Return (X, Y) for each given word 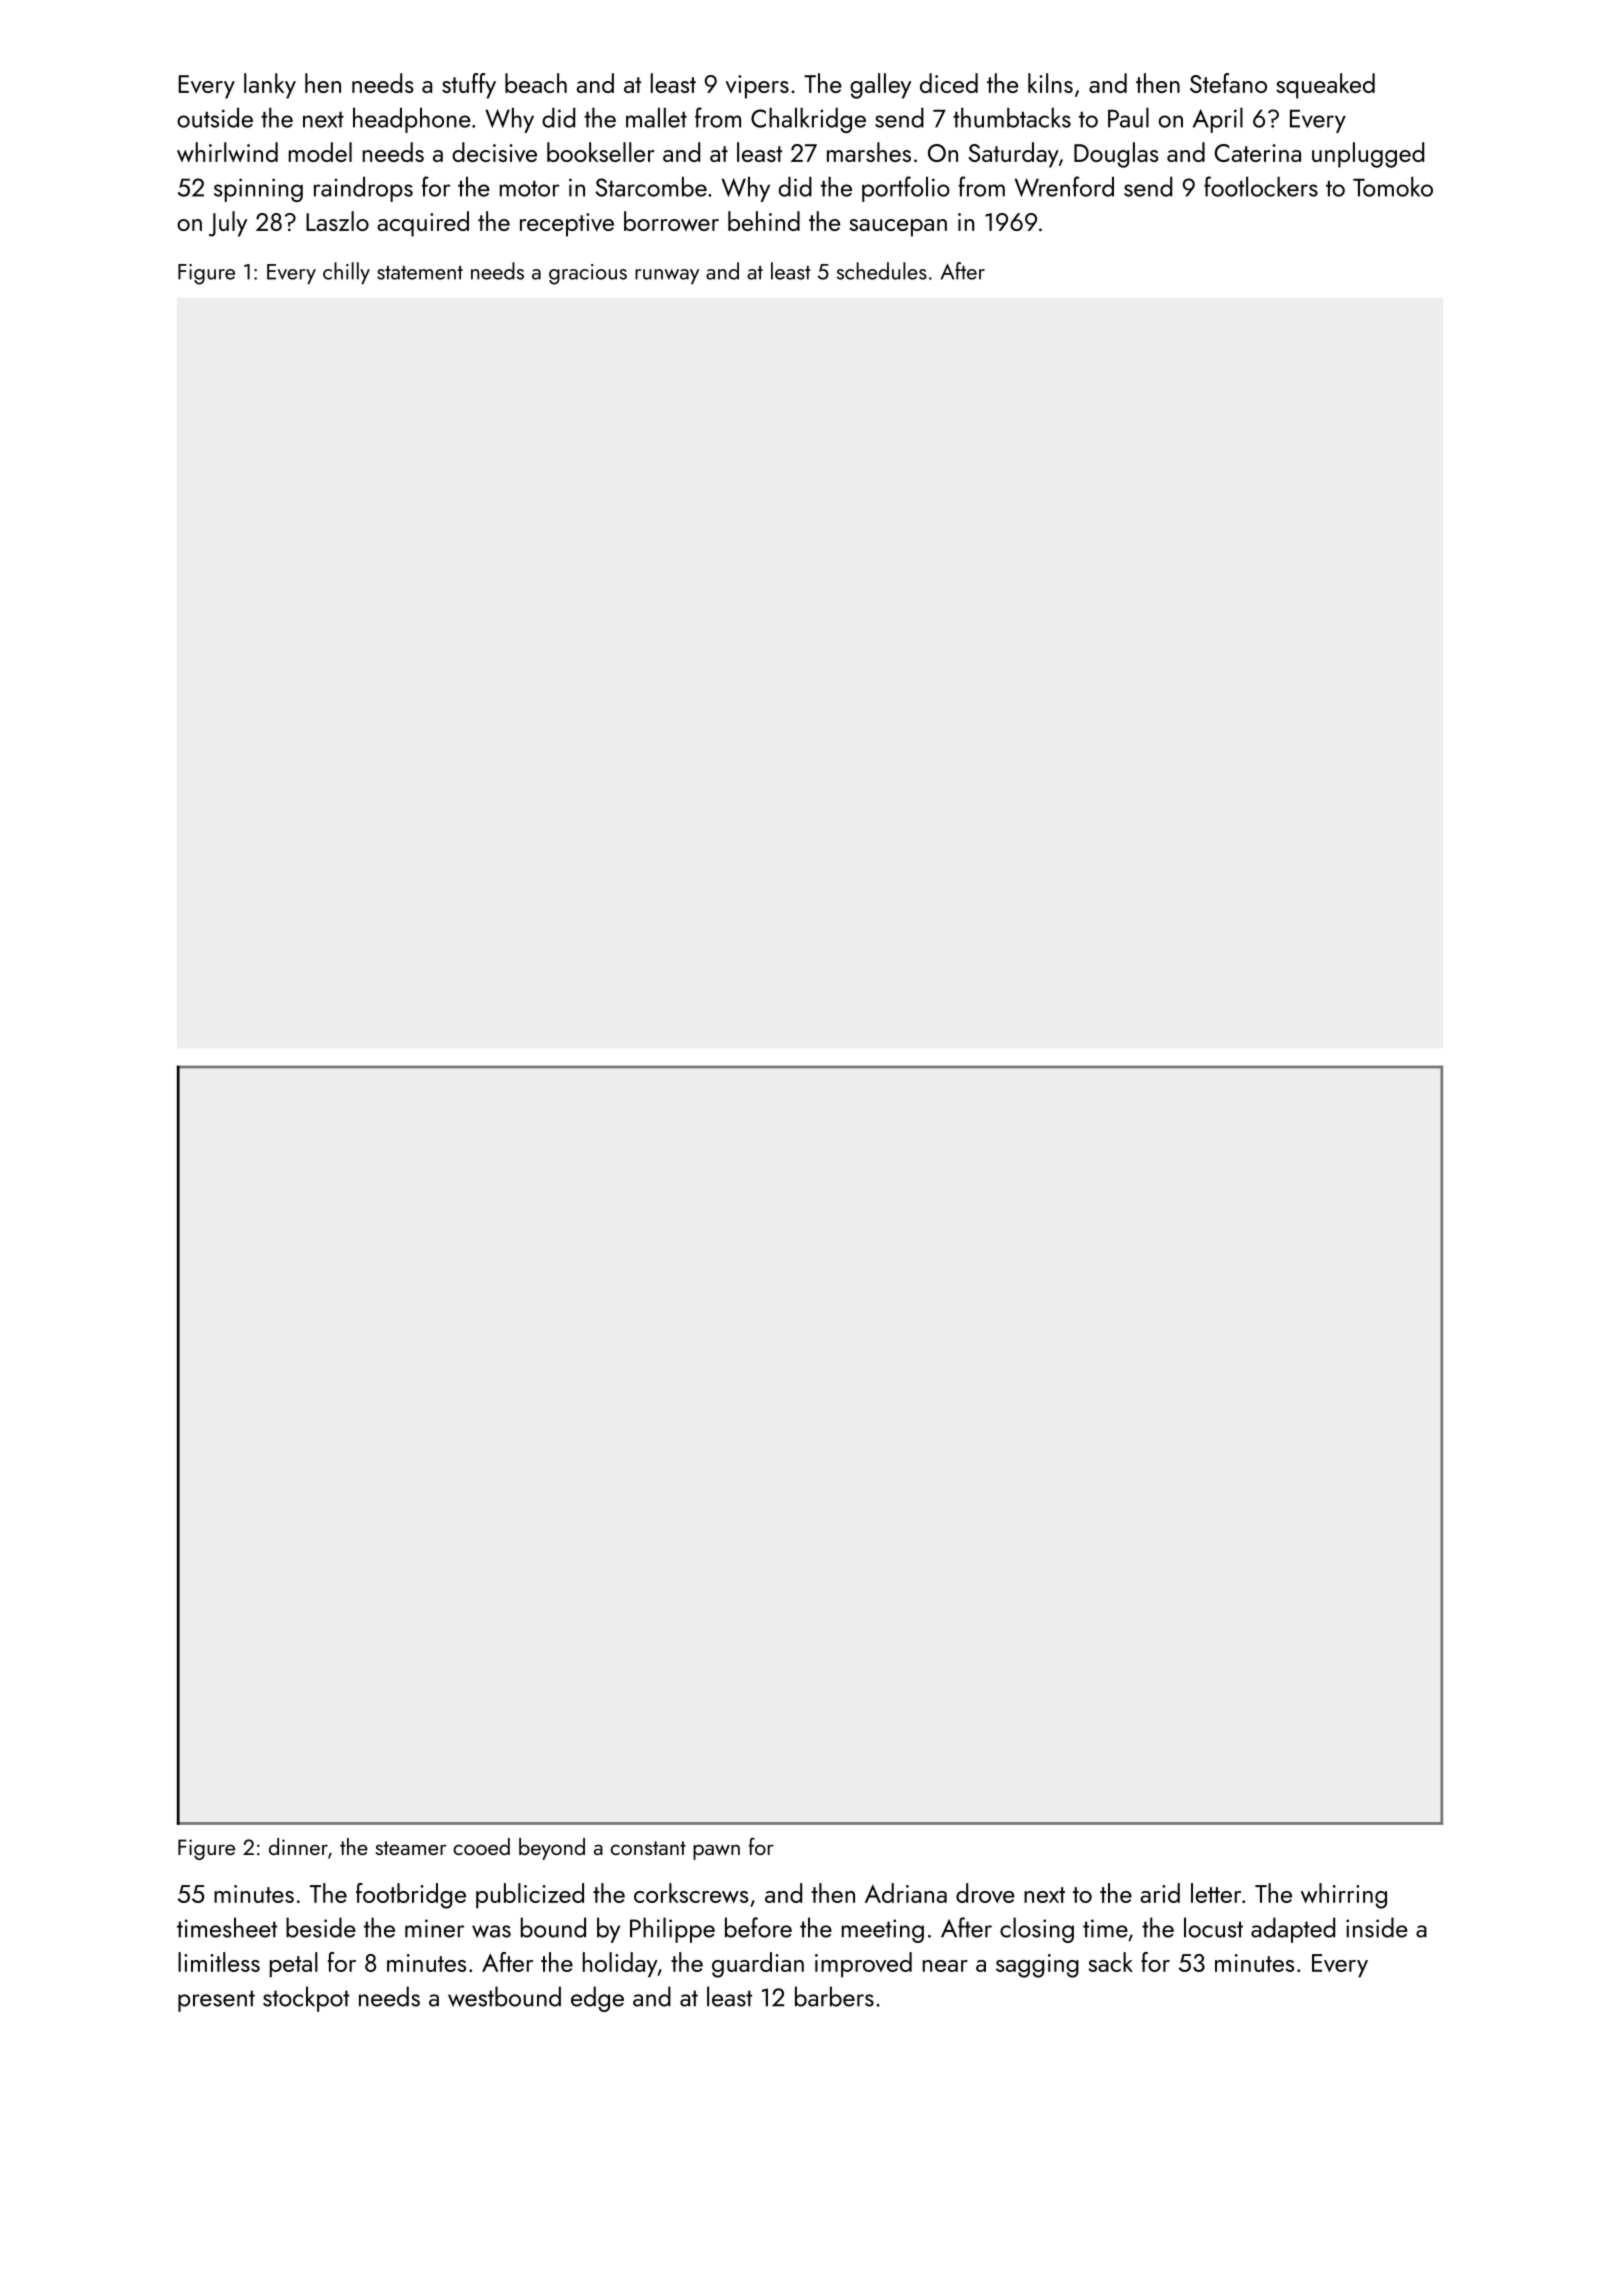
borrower (671, 221)
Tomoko (1393, 186)
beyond (552, 1849)
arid (1160, 1893)
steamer (411, 1848)
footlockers (1261, 186)
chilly (346, 273)
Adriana (906, 1893)
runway (667, 276)
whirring (1344, 1896)
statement (420, 273)
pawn (716, 1852)
